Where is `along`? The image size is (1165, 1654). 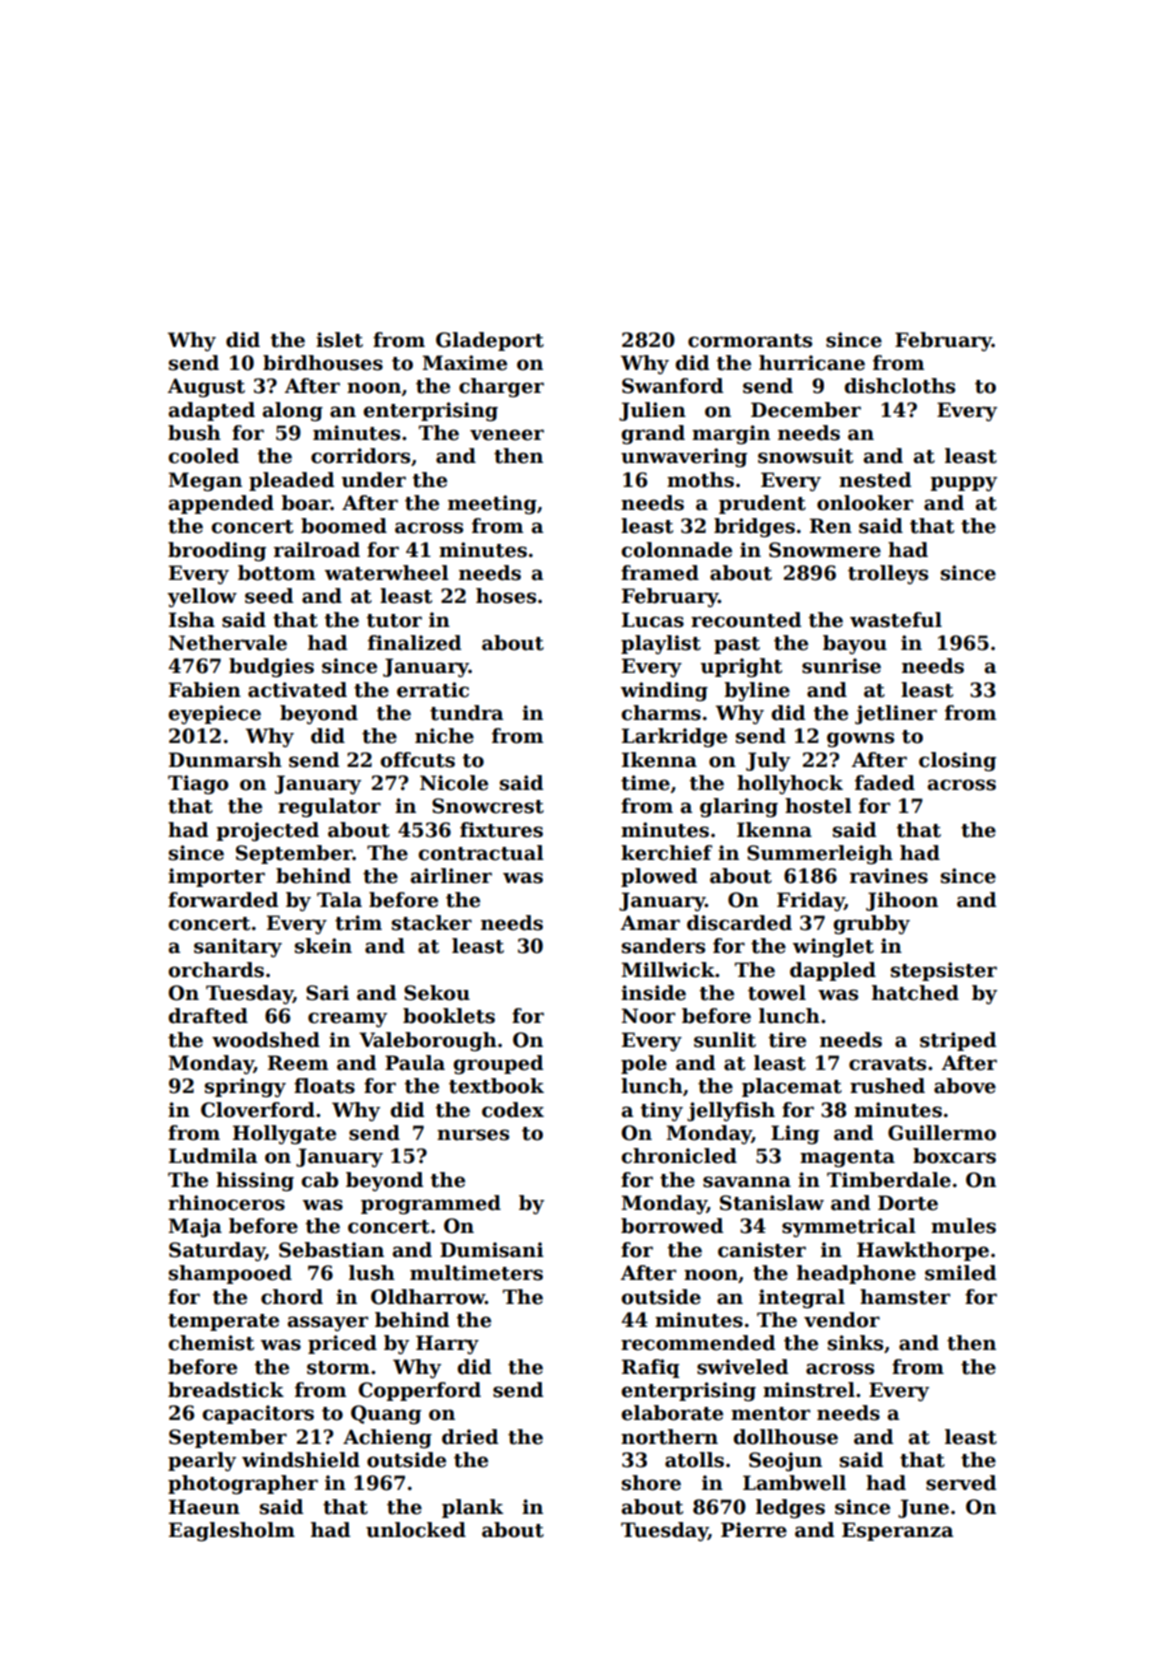
along is located at coordinates (292, 412).
